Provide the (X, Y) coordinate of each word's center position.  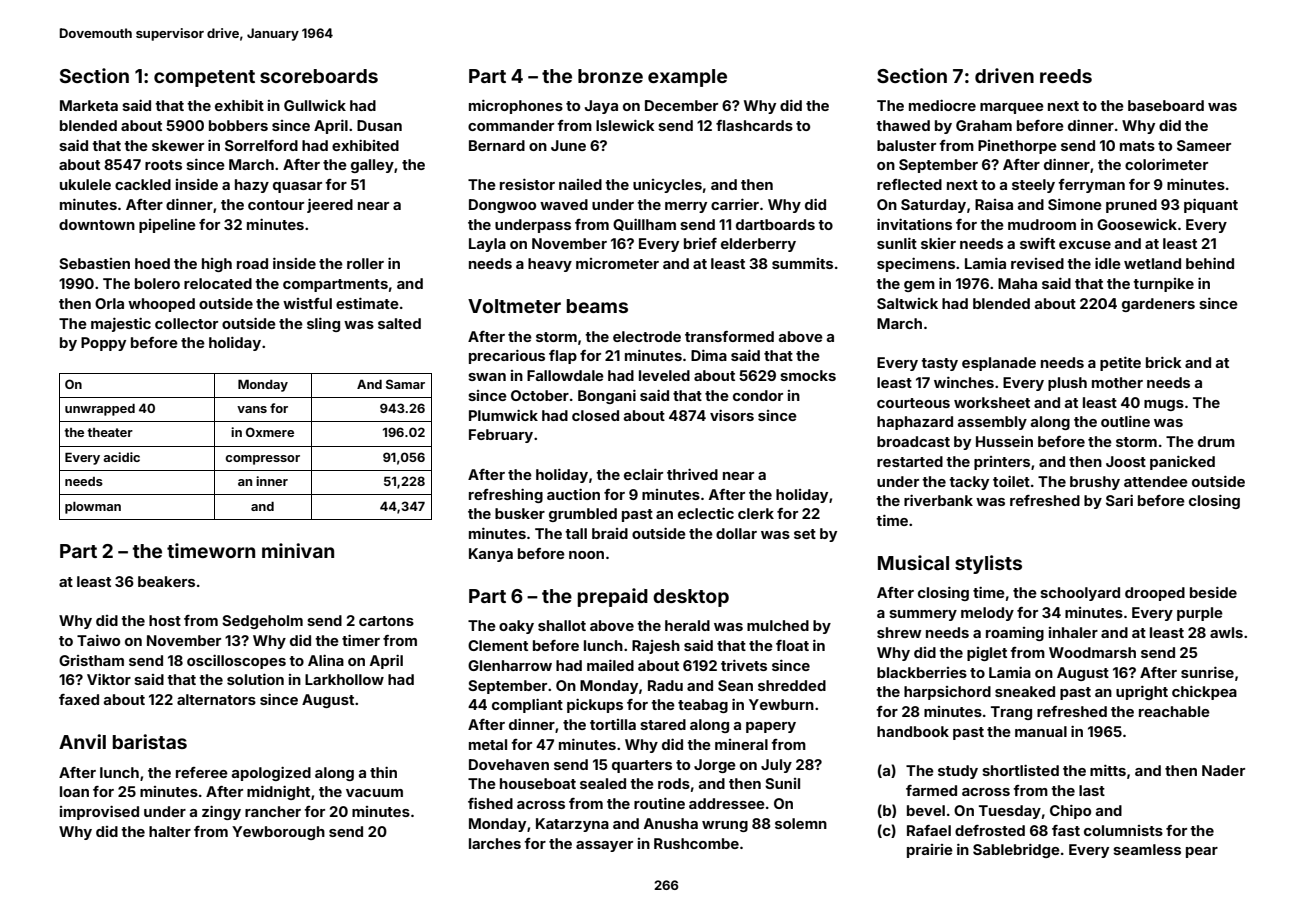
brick (1164, 362)
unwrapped (100, 410)
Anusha (671, 823)
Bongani (607, 397)
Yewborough (278, 833)
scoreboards (319, 76)
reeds (1066, 76)
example (687, 78)
